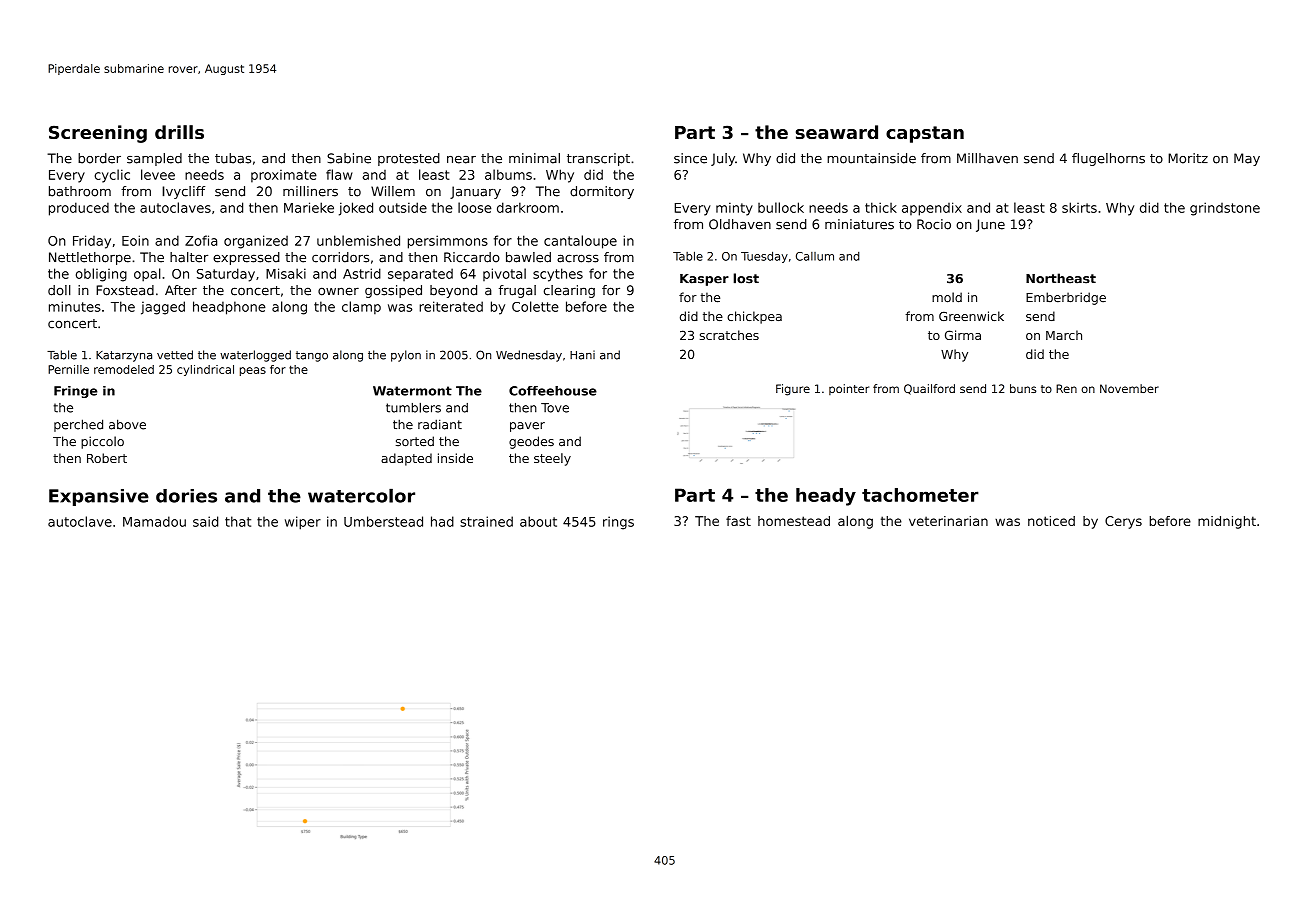  What do you see at coordinates (963, 335) in the screenshot?
I see `Girma` at bounding box center [963, 335].
